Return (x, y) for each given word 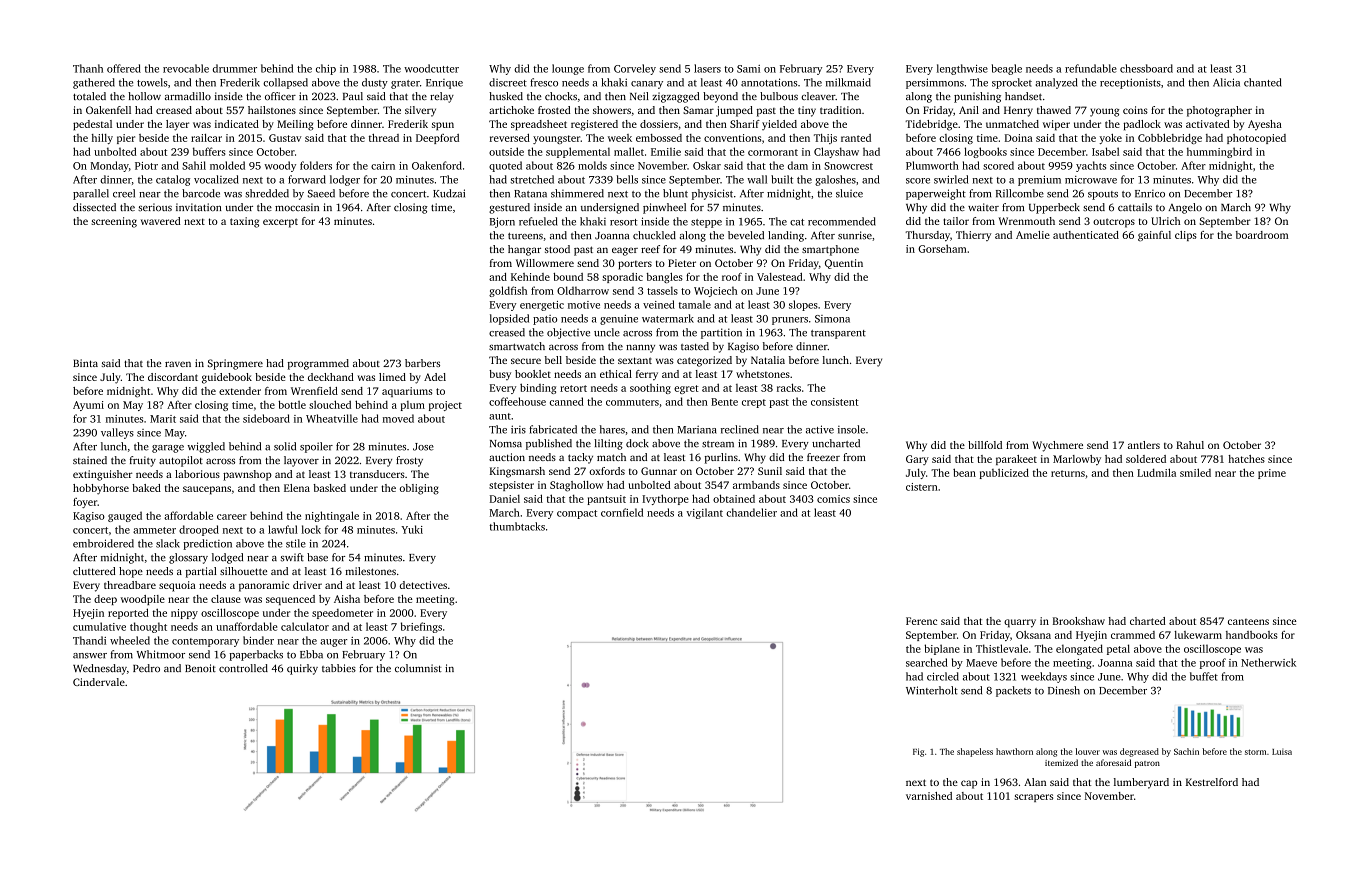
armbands (756, 485)
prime (1272, 474)
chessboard (1146, 68)
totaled (89, 96)
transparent (838, 334)
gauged (125, 516)
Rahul (1190, 445)
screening (114, 222)
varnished (929, 796)
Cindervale (99, 682)
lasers (707, 68)
